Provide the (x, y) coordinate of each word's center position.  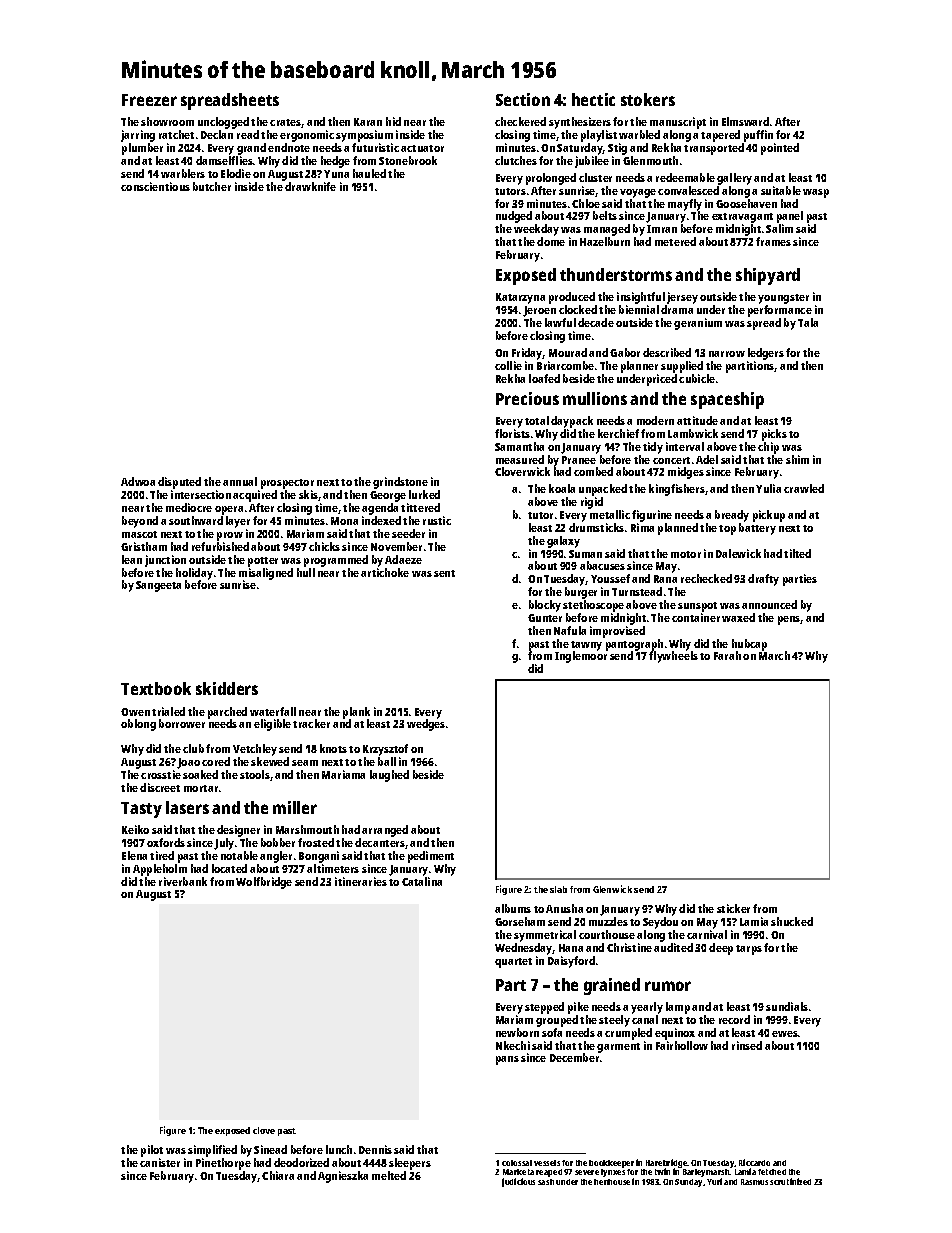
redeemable (685, 177)
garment (618, 1048)
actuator (422, 148)
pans (507, 1060)
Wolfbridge (264, 883)
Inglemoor (581, 657)
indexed (381, 520)
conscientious (155, 186)
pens (789, 620)
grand (251, 149)
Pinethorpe (223, 1164)
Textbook (156, 688)
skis (308, 494)
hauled (369, 173)
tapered (720, 136)
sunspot (697, 607)
